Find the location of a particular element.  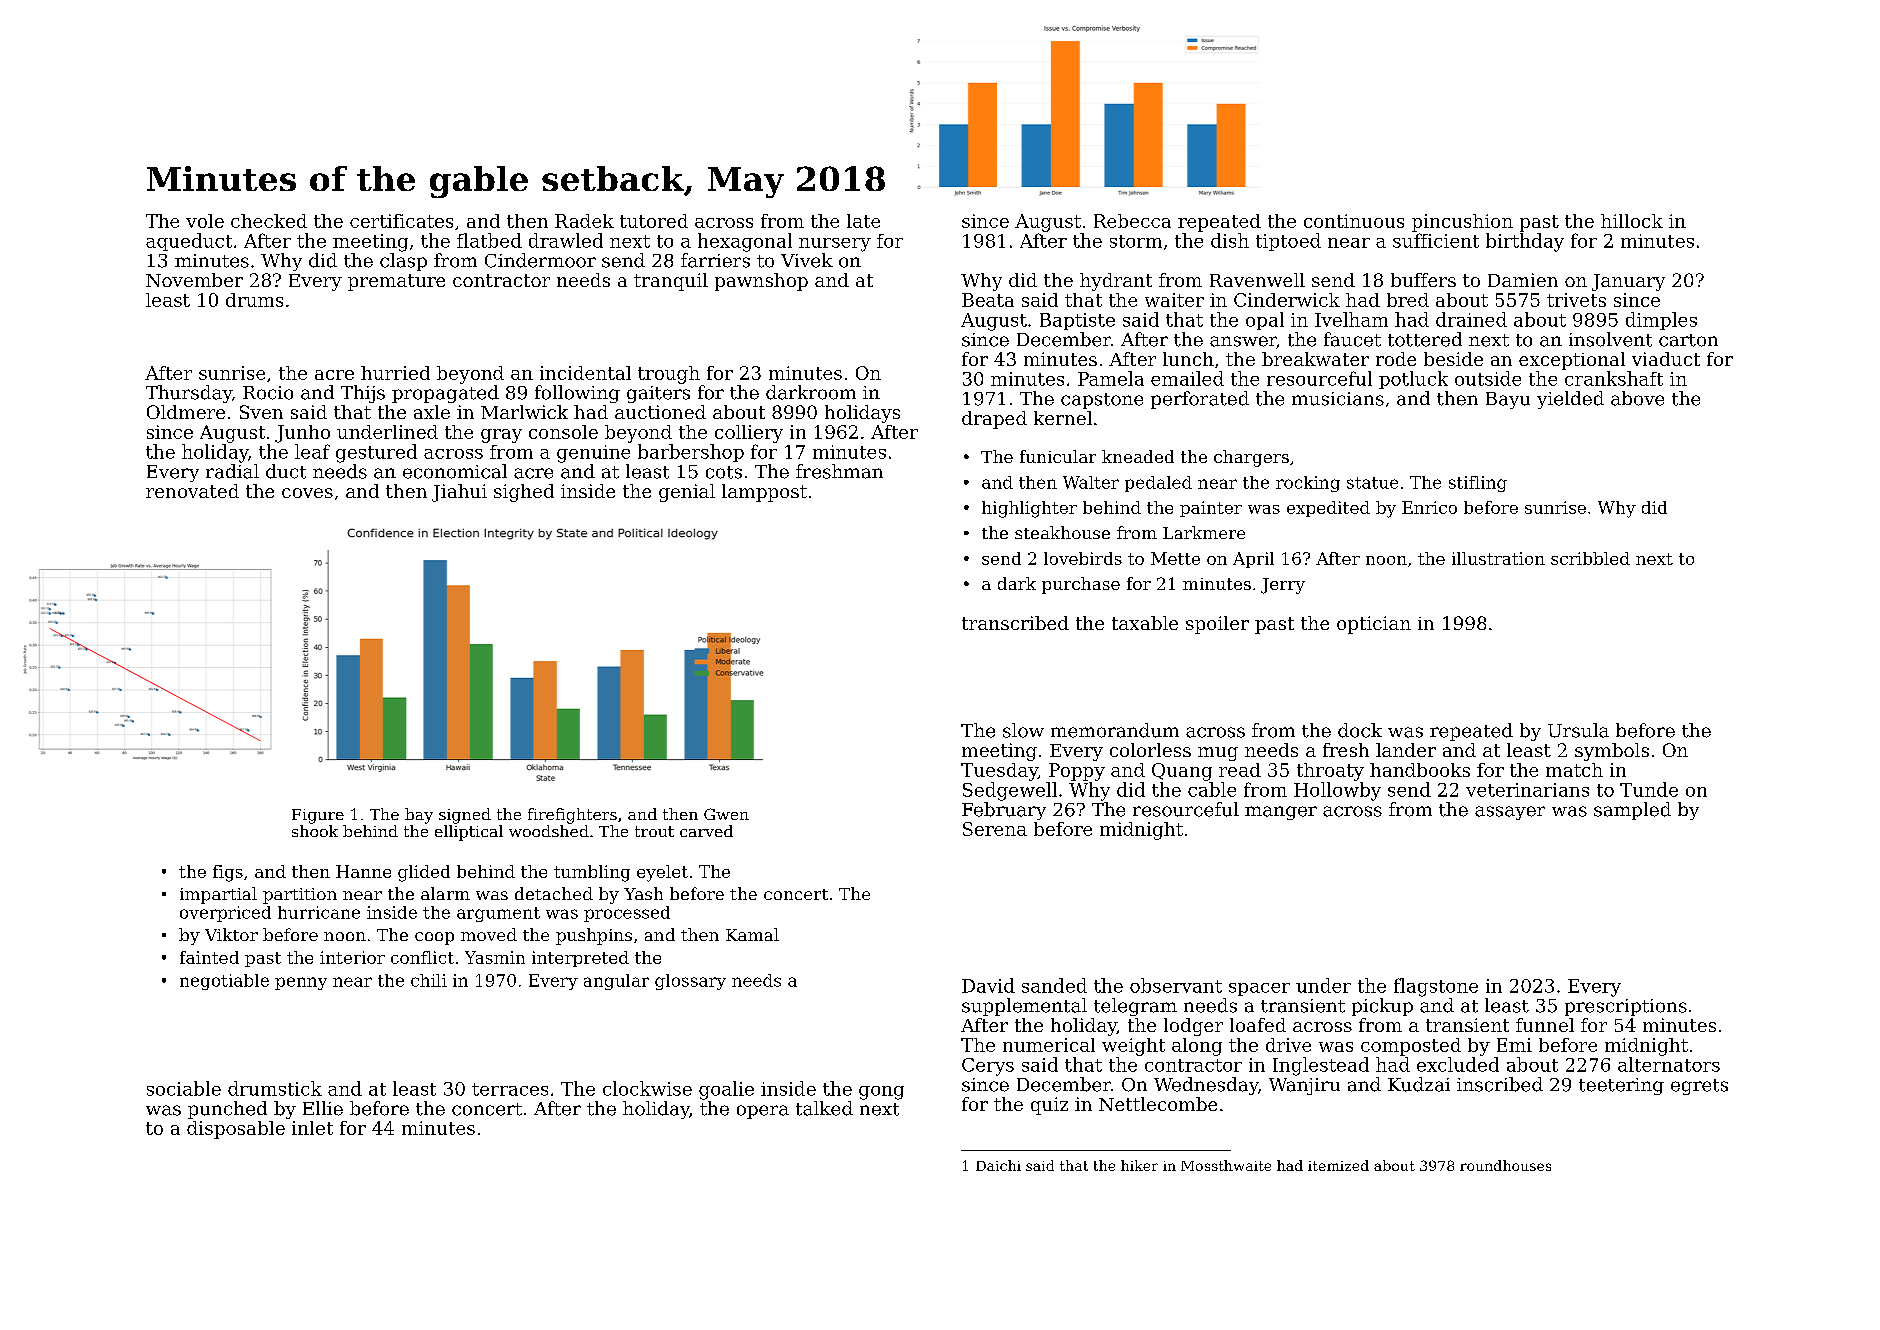

Nettlecombe is located at coordinates (1158, 1104).
